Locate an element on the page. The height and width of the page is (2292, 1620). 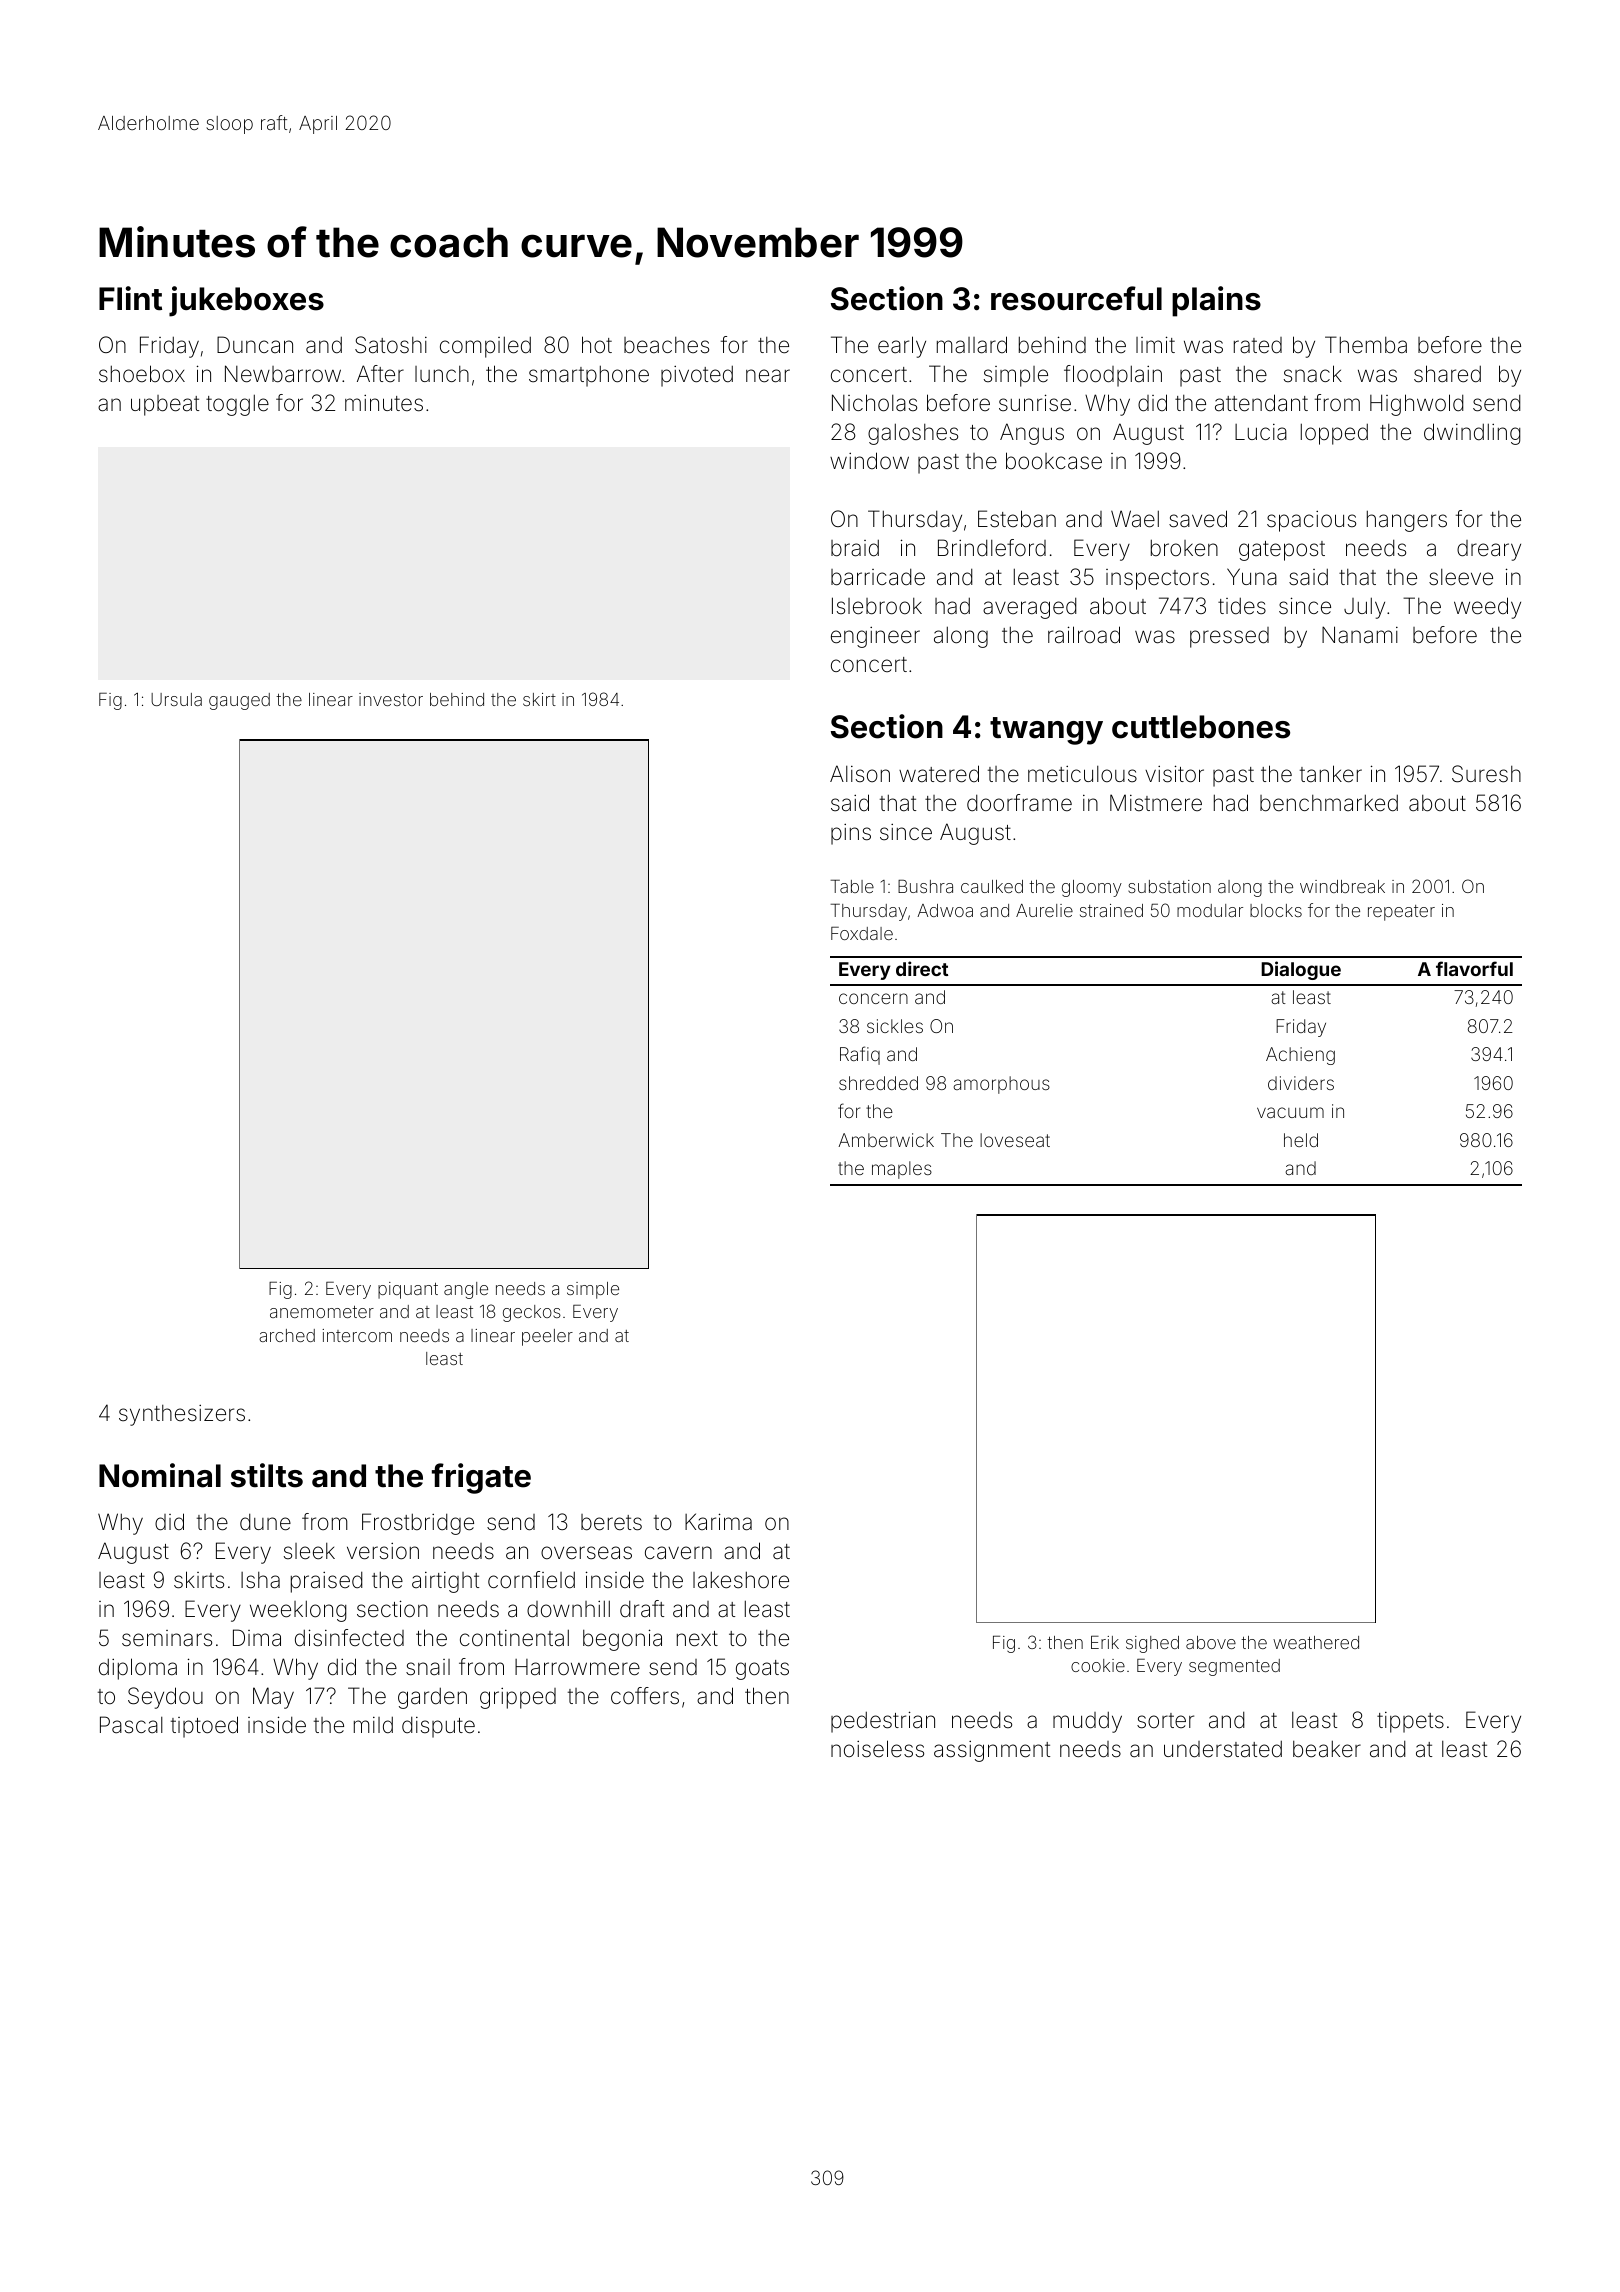
maples is located at coordinates (902, 1170).
